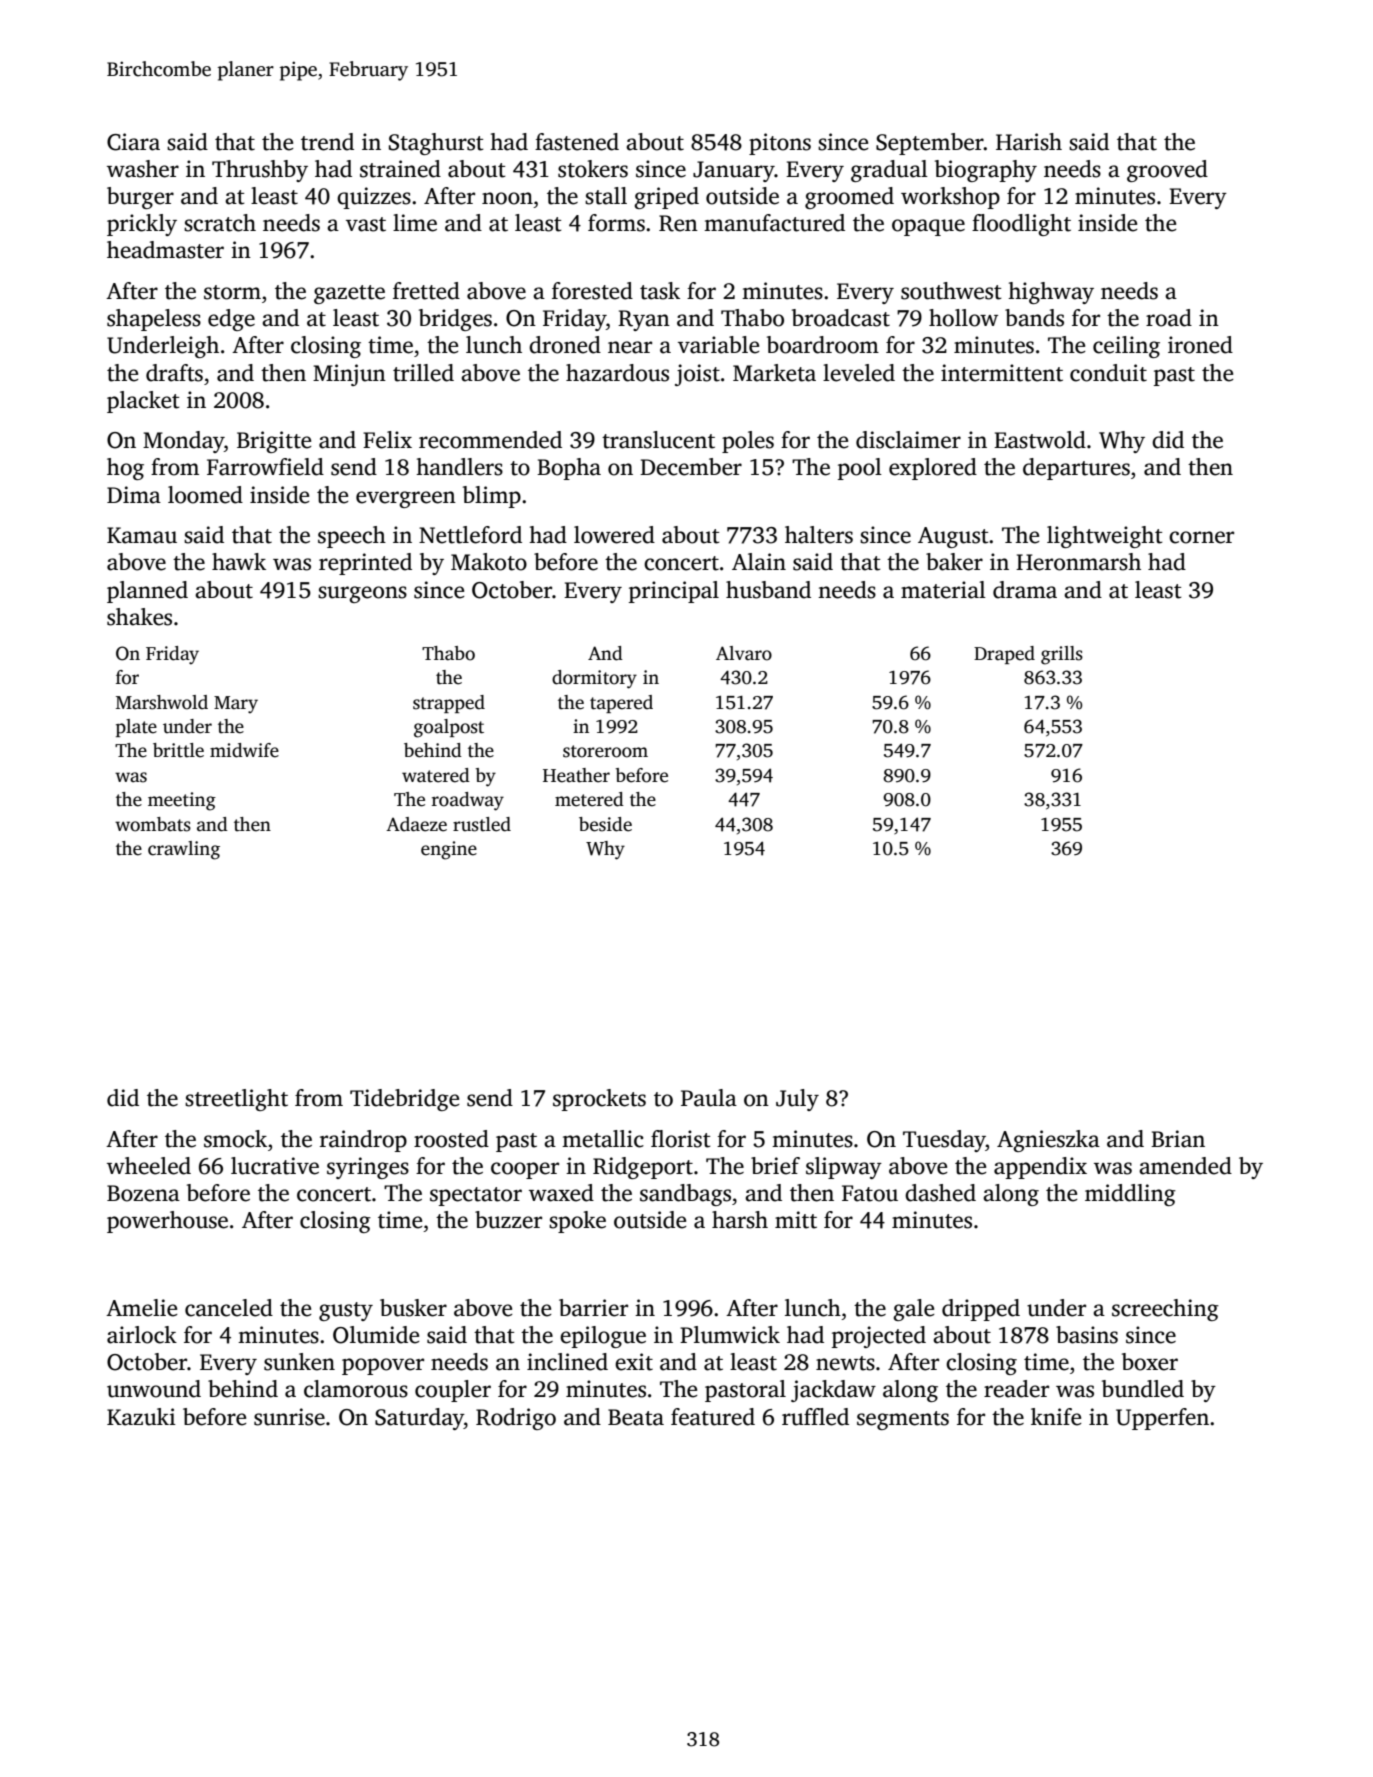 Image resolution: width=1373 pixels, height=1777 pixels. What do you see at coordinates (236, 1100) in the screenshot?
I see `streetlight` at bounding box center [236, 1100].
